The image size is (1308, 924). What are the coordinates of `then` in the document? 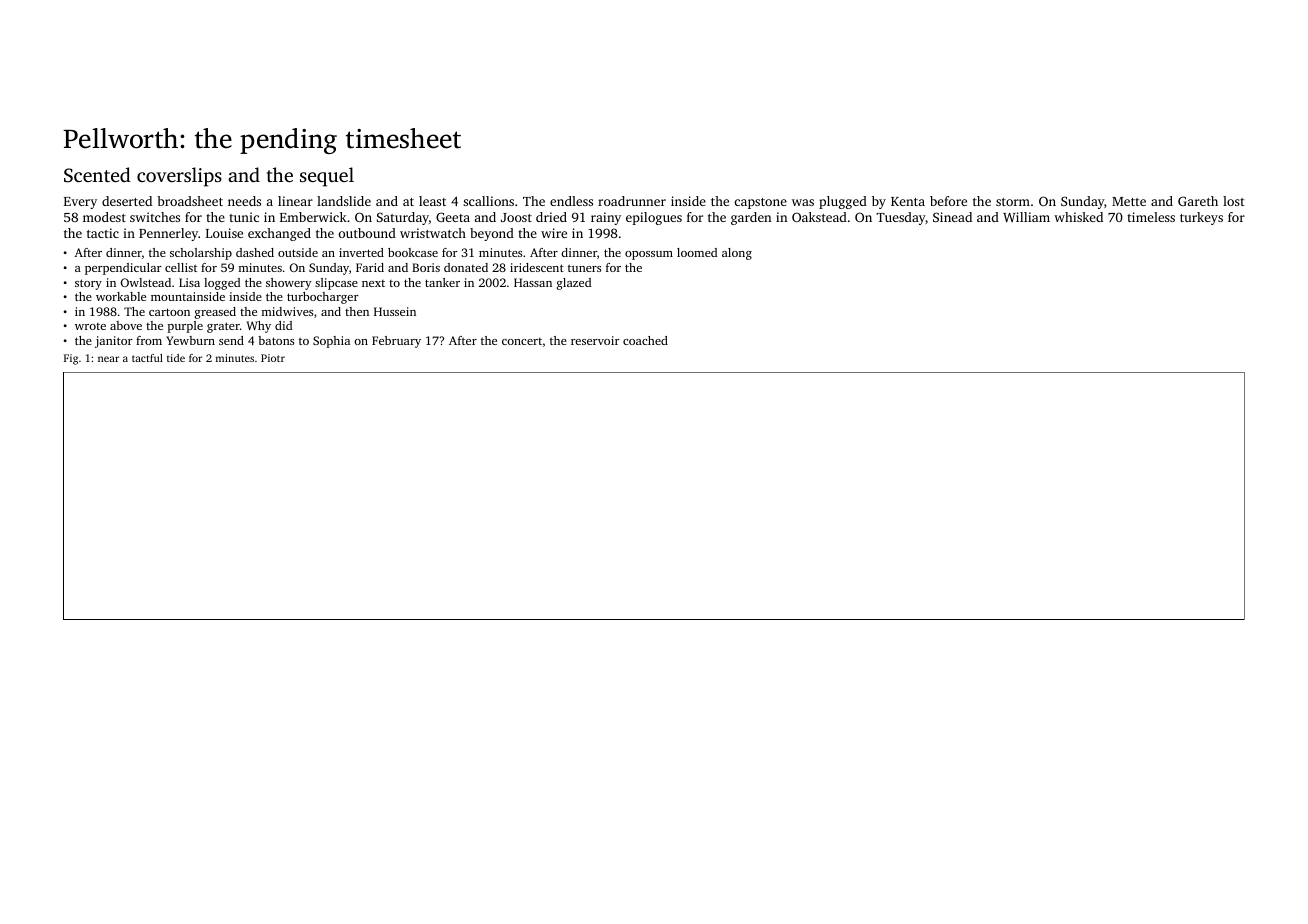 It's located at (357, 311).
